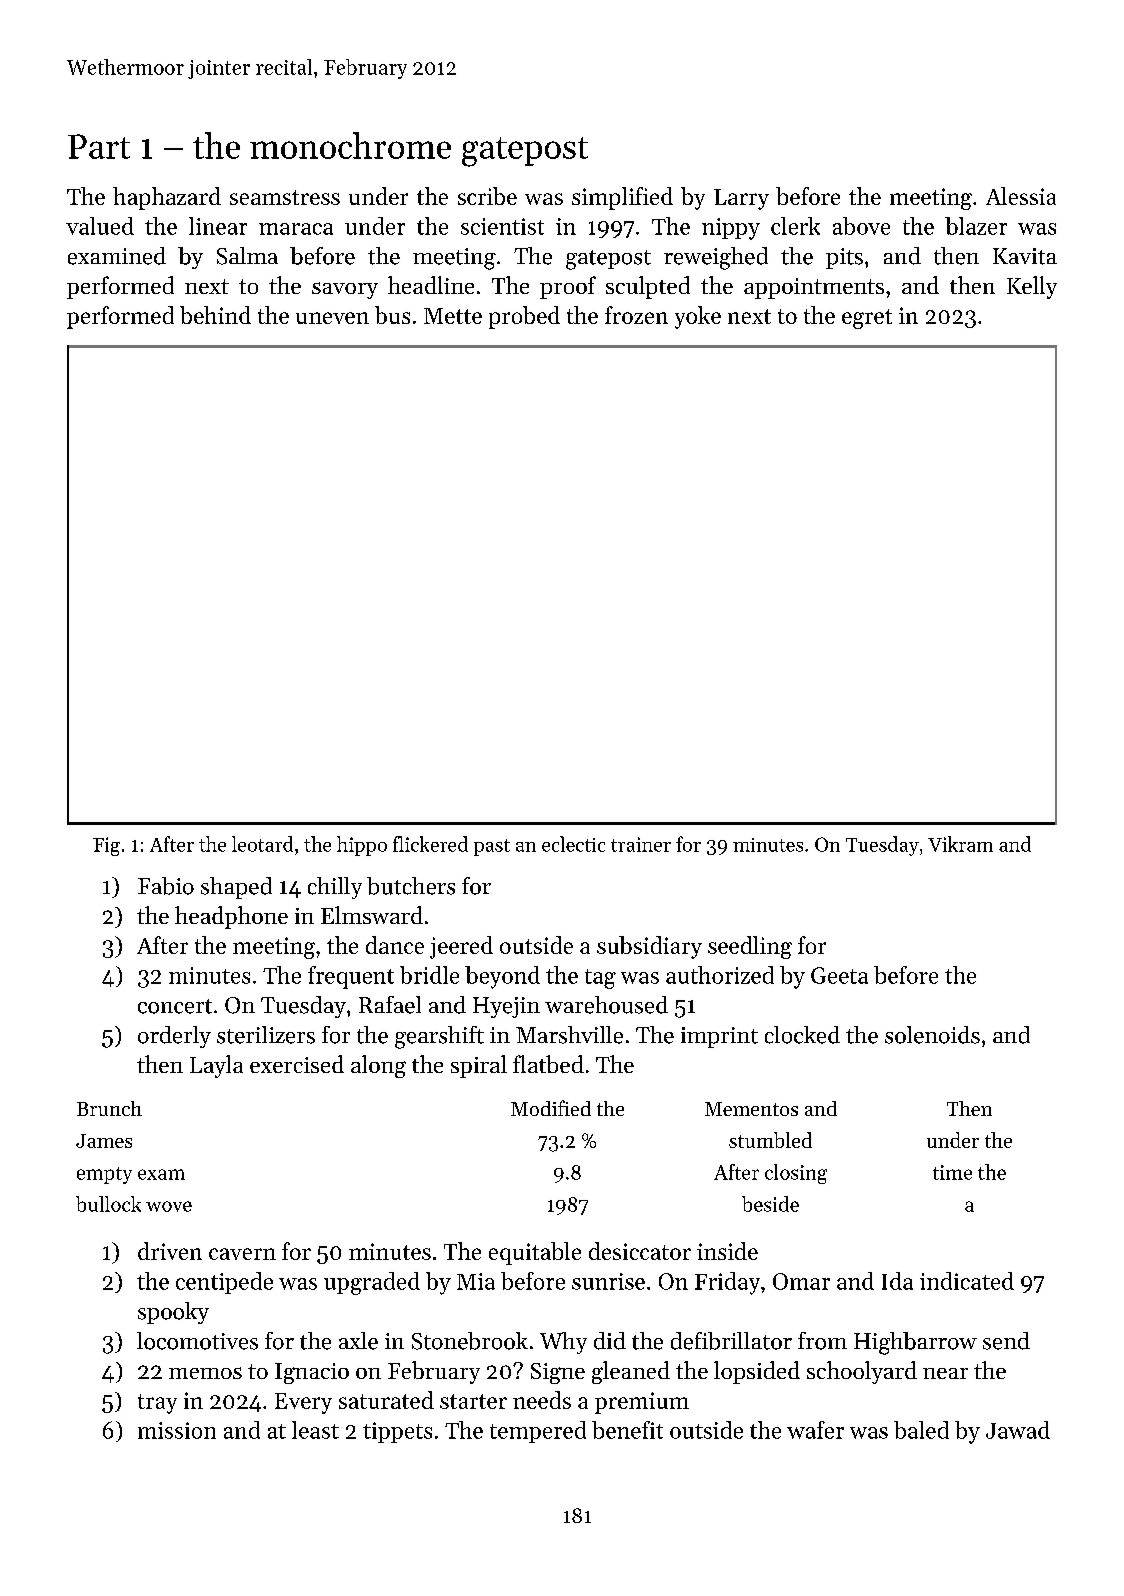 This image has width=1124, height=1596. What do you see at coordinates (372, 1283) in the image?
I see `upgraded` at bounding box center [372, 1283].
